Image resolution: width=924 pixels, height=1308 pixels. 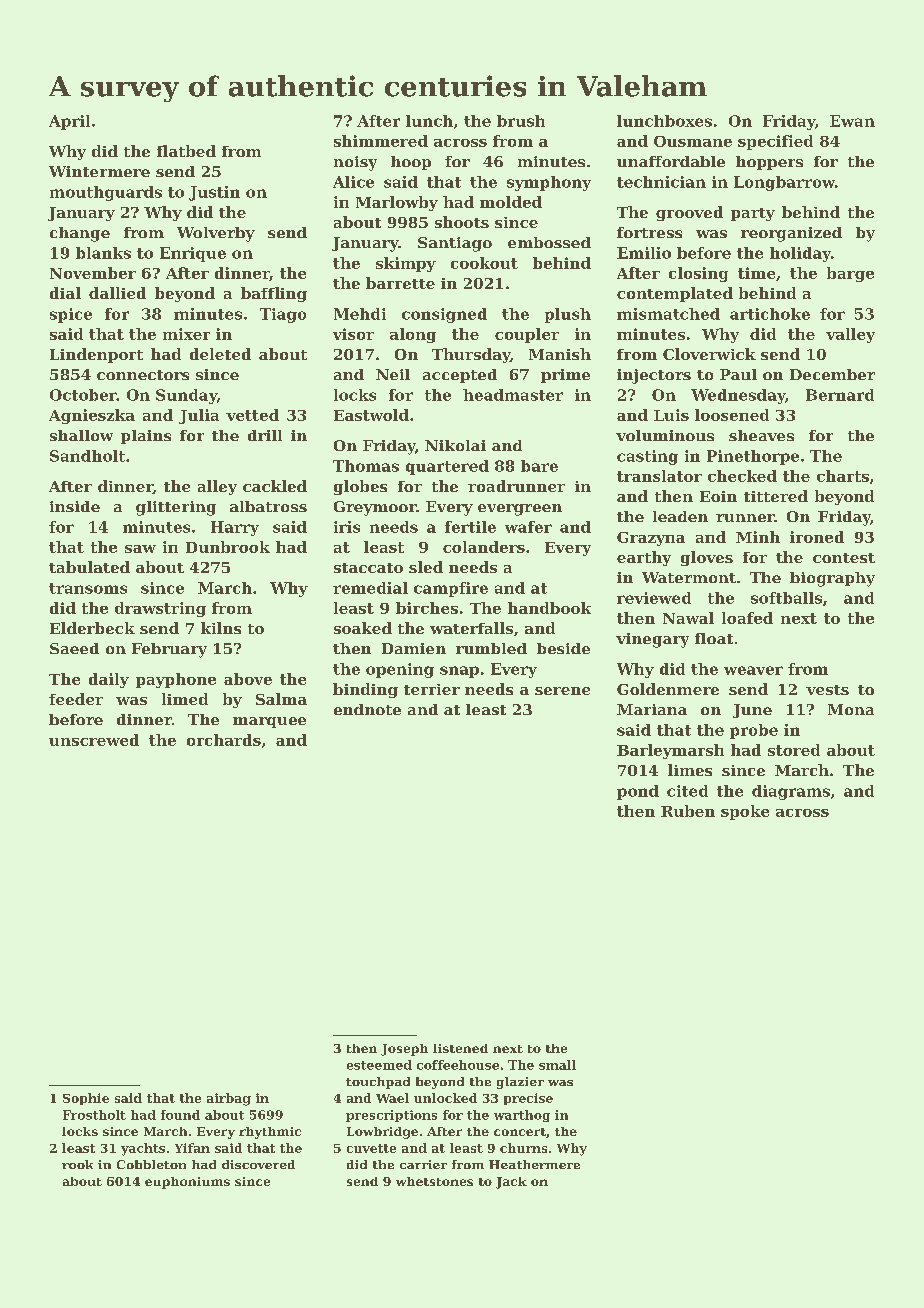 I want to click on Agnieszka, so click(x=92, y=416).
